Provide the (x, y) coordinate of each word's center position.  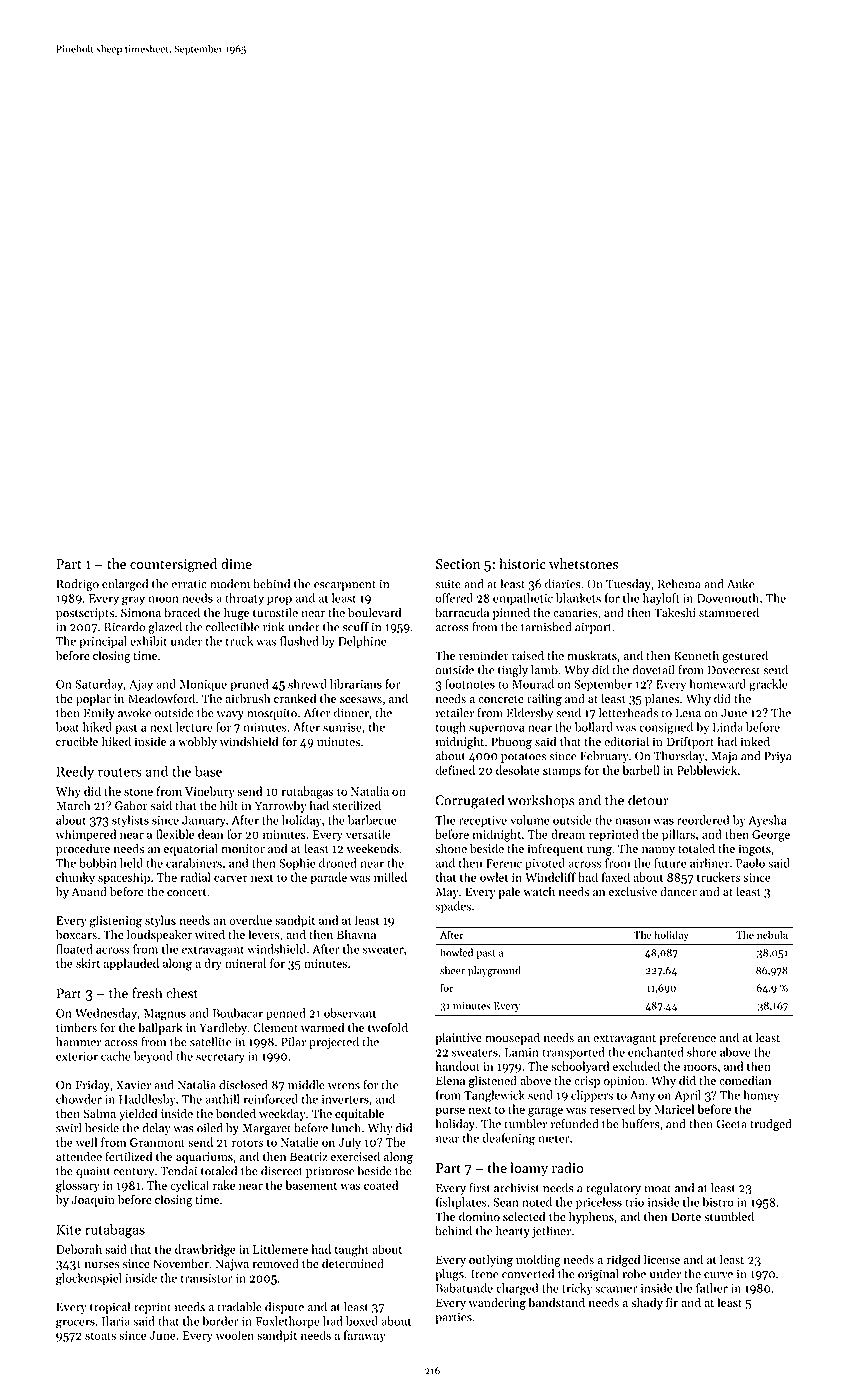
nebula (772, 934)
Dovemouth (728, 598)
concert (186, 892)
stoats (100, 1336)
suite (448, 584)
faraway (365, 1336)
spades (453, 907)
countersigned (173, 565)
